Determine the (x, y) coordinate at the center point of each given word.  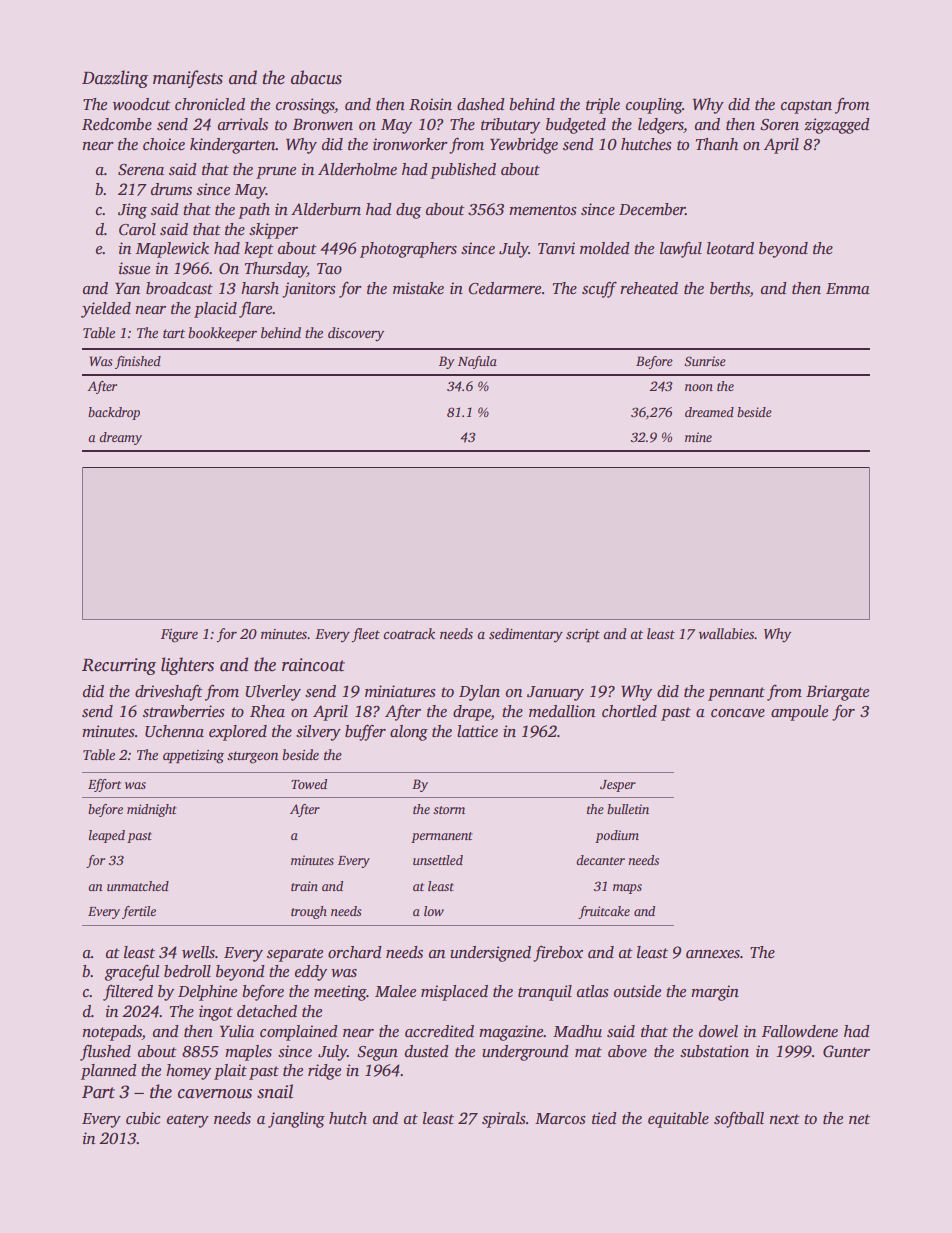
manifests (188, 79)
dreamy (120, 438)
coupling (654, 106)
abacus (316, 77)
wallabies (726, 633)
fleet (366, 635)
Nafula (477, 362)
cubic (143, 1118)
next (784, 1119)
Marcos (560, 1118)
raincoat (313, 665)
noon (699, 387)
